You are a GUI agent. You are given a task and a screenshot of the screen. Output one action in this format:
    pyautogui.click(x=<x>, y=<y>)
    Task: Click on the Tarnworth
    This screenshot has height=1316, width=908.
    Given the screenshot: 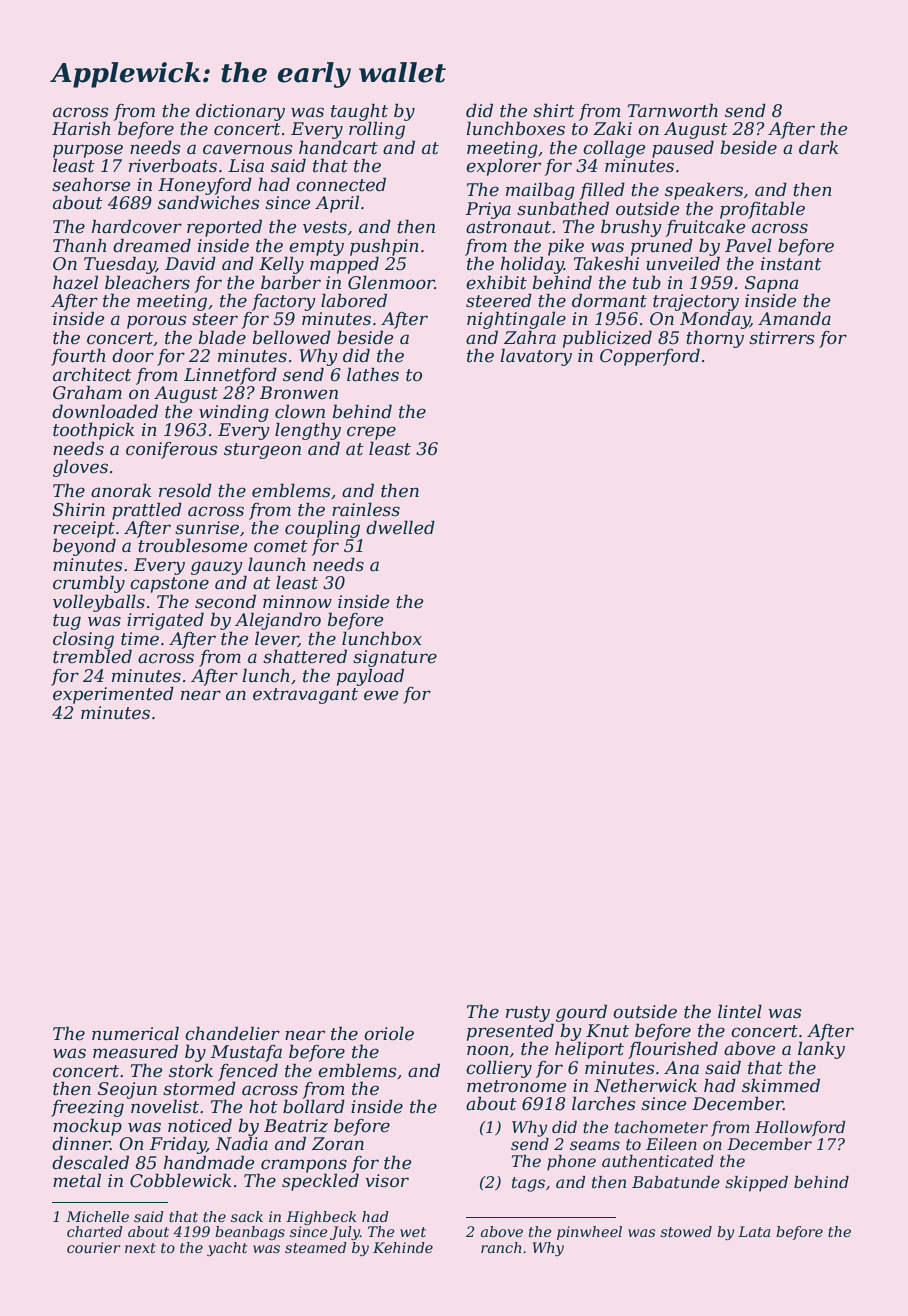 What is the action you would take?
    pyautogui.click(x=673, y=110)
